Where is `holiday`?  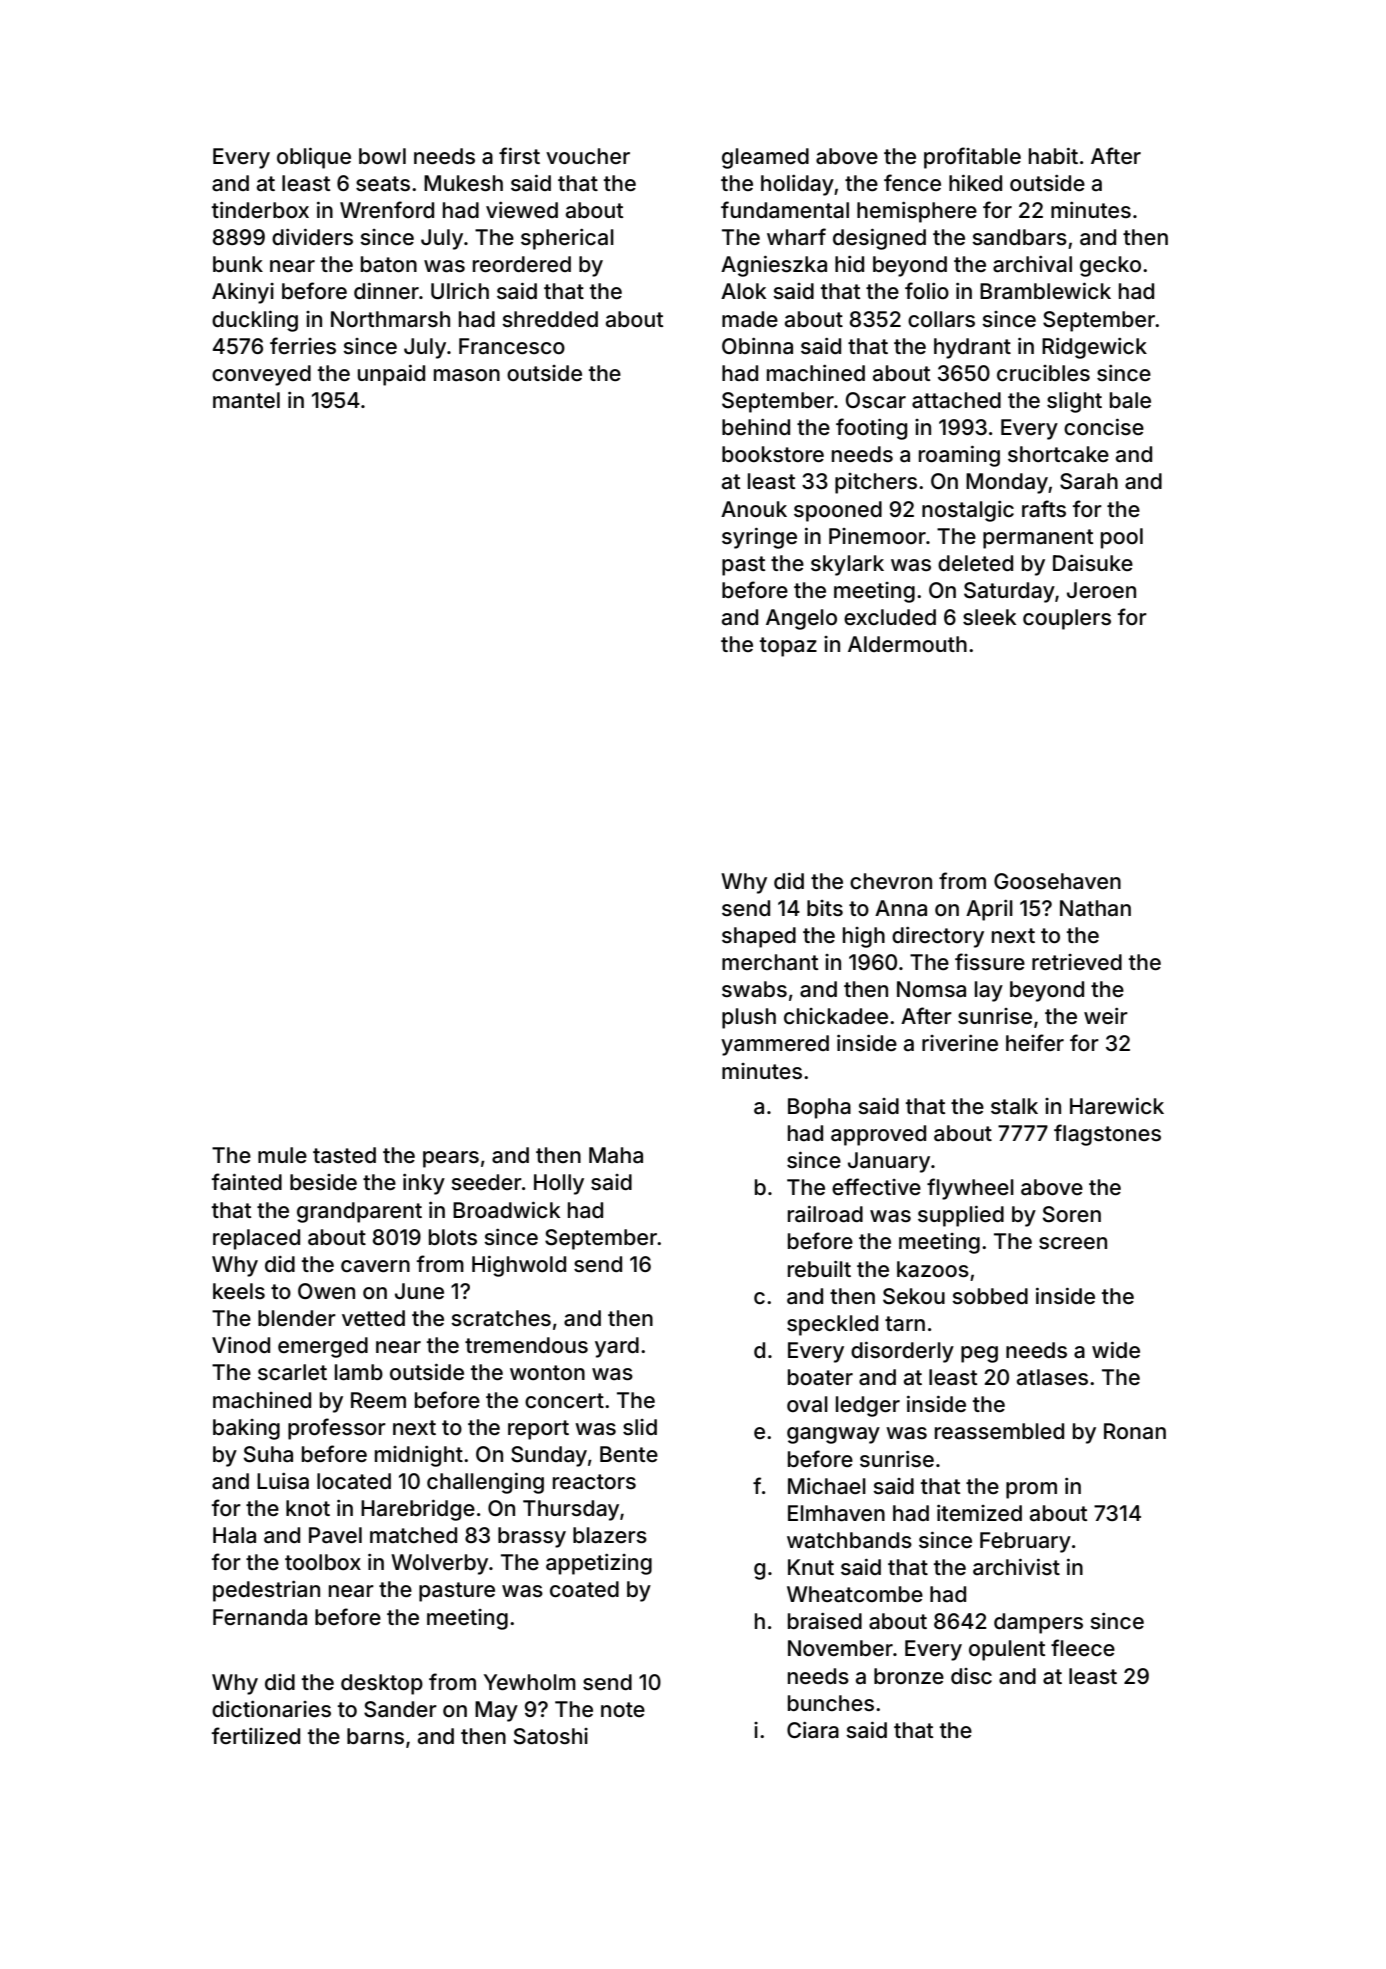
holiday is located at coordinates (797, 185).
